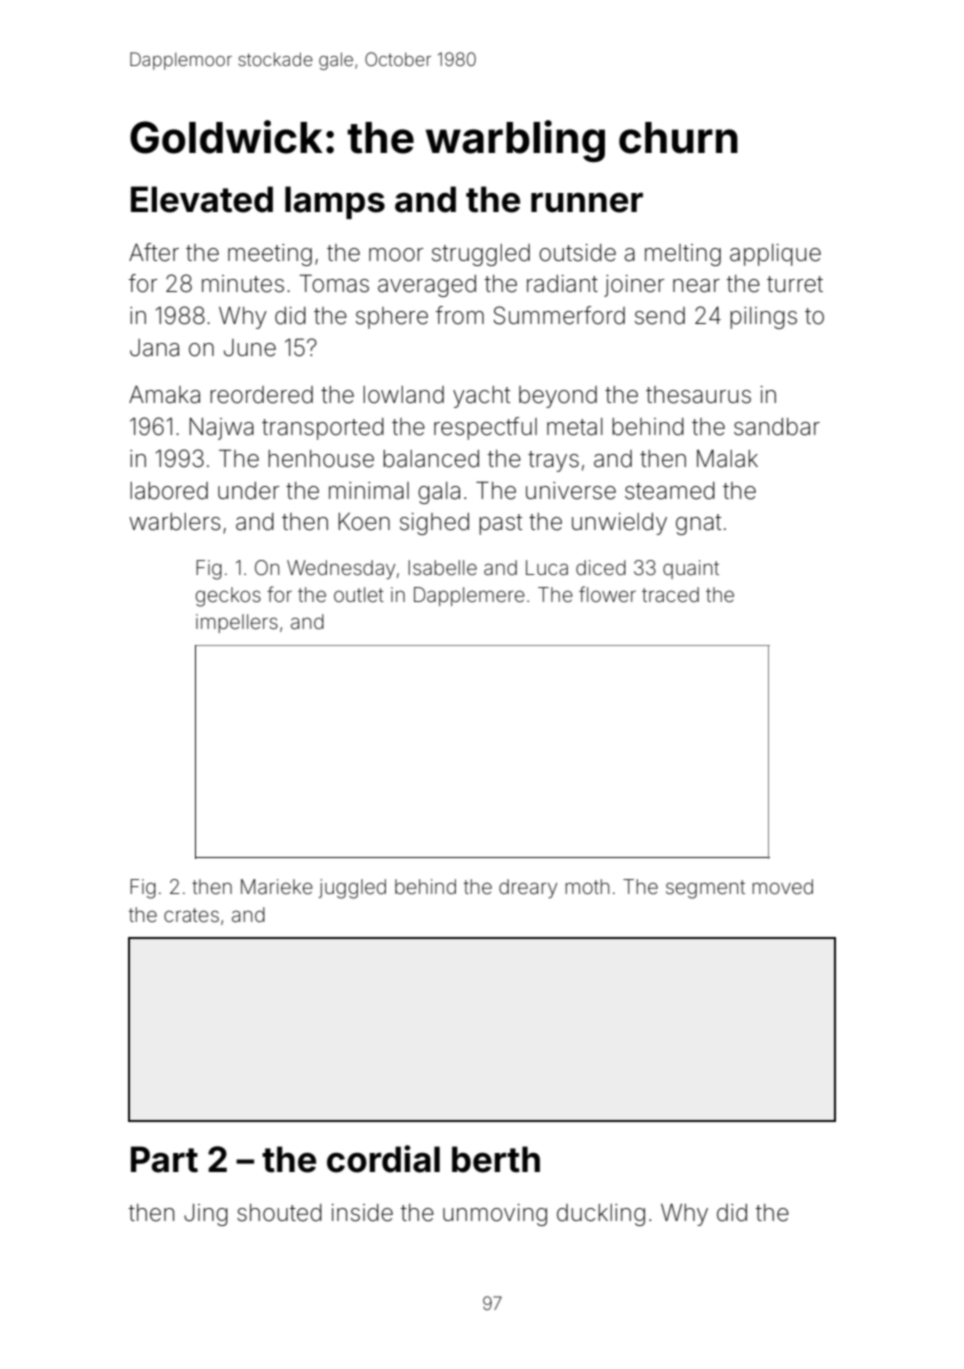  What do you see at coordinates (775, 255) in the image?
I see `applique` at bounding box center [775, 255].
